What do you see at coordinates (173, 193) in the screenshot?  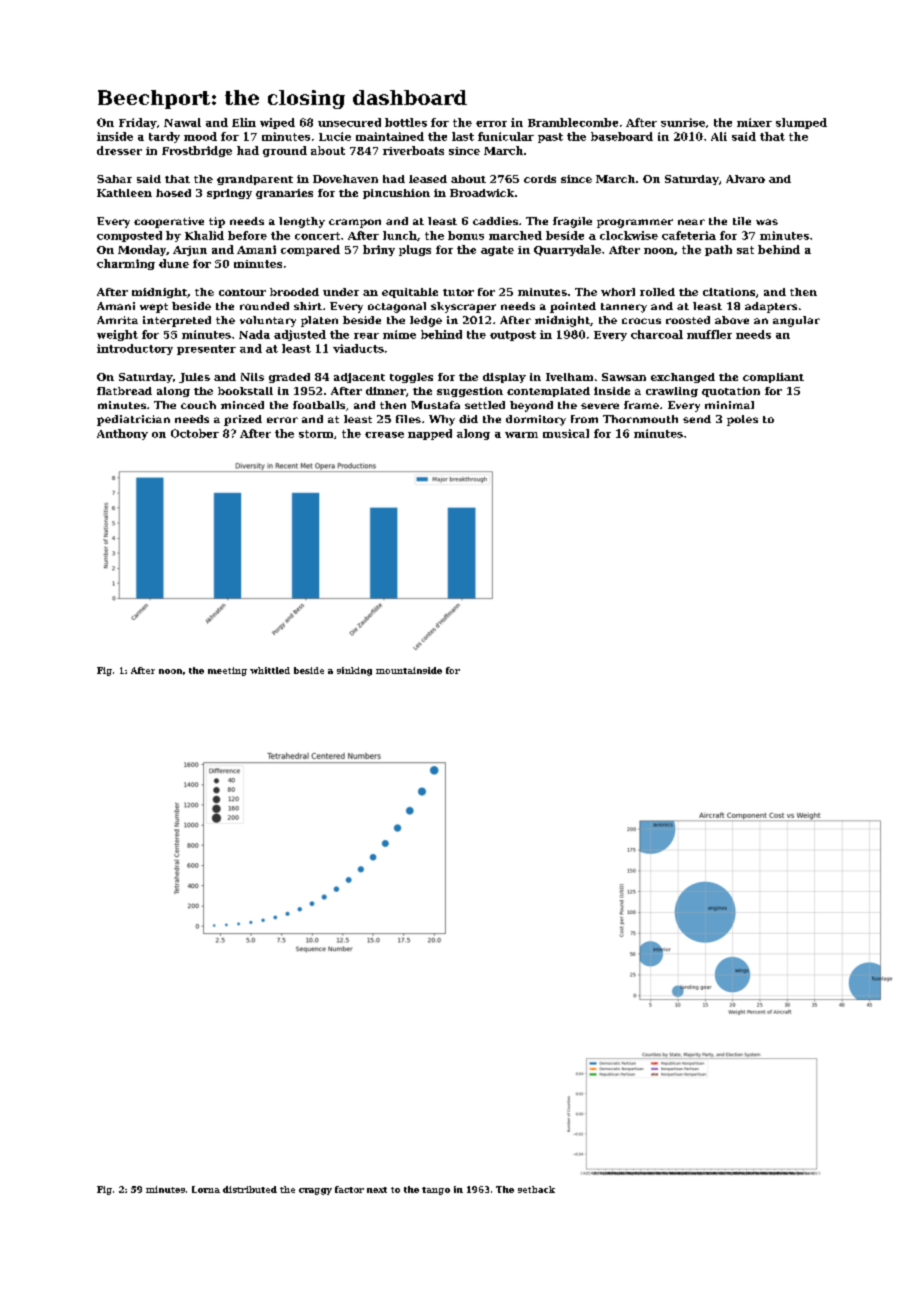 I see `hosed` at bounding box center [173, 193].
